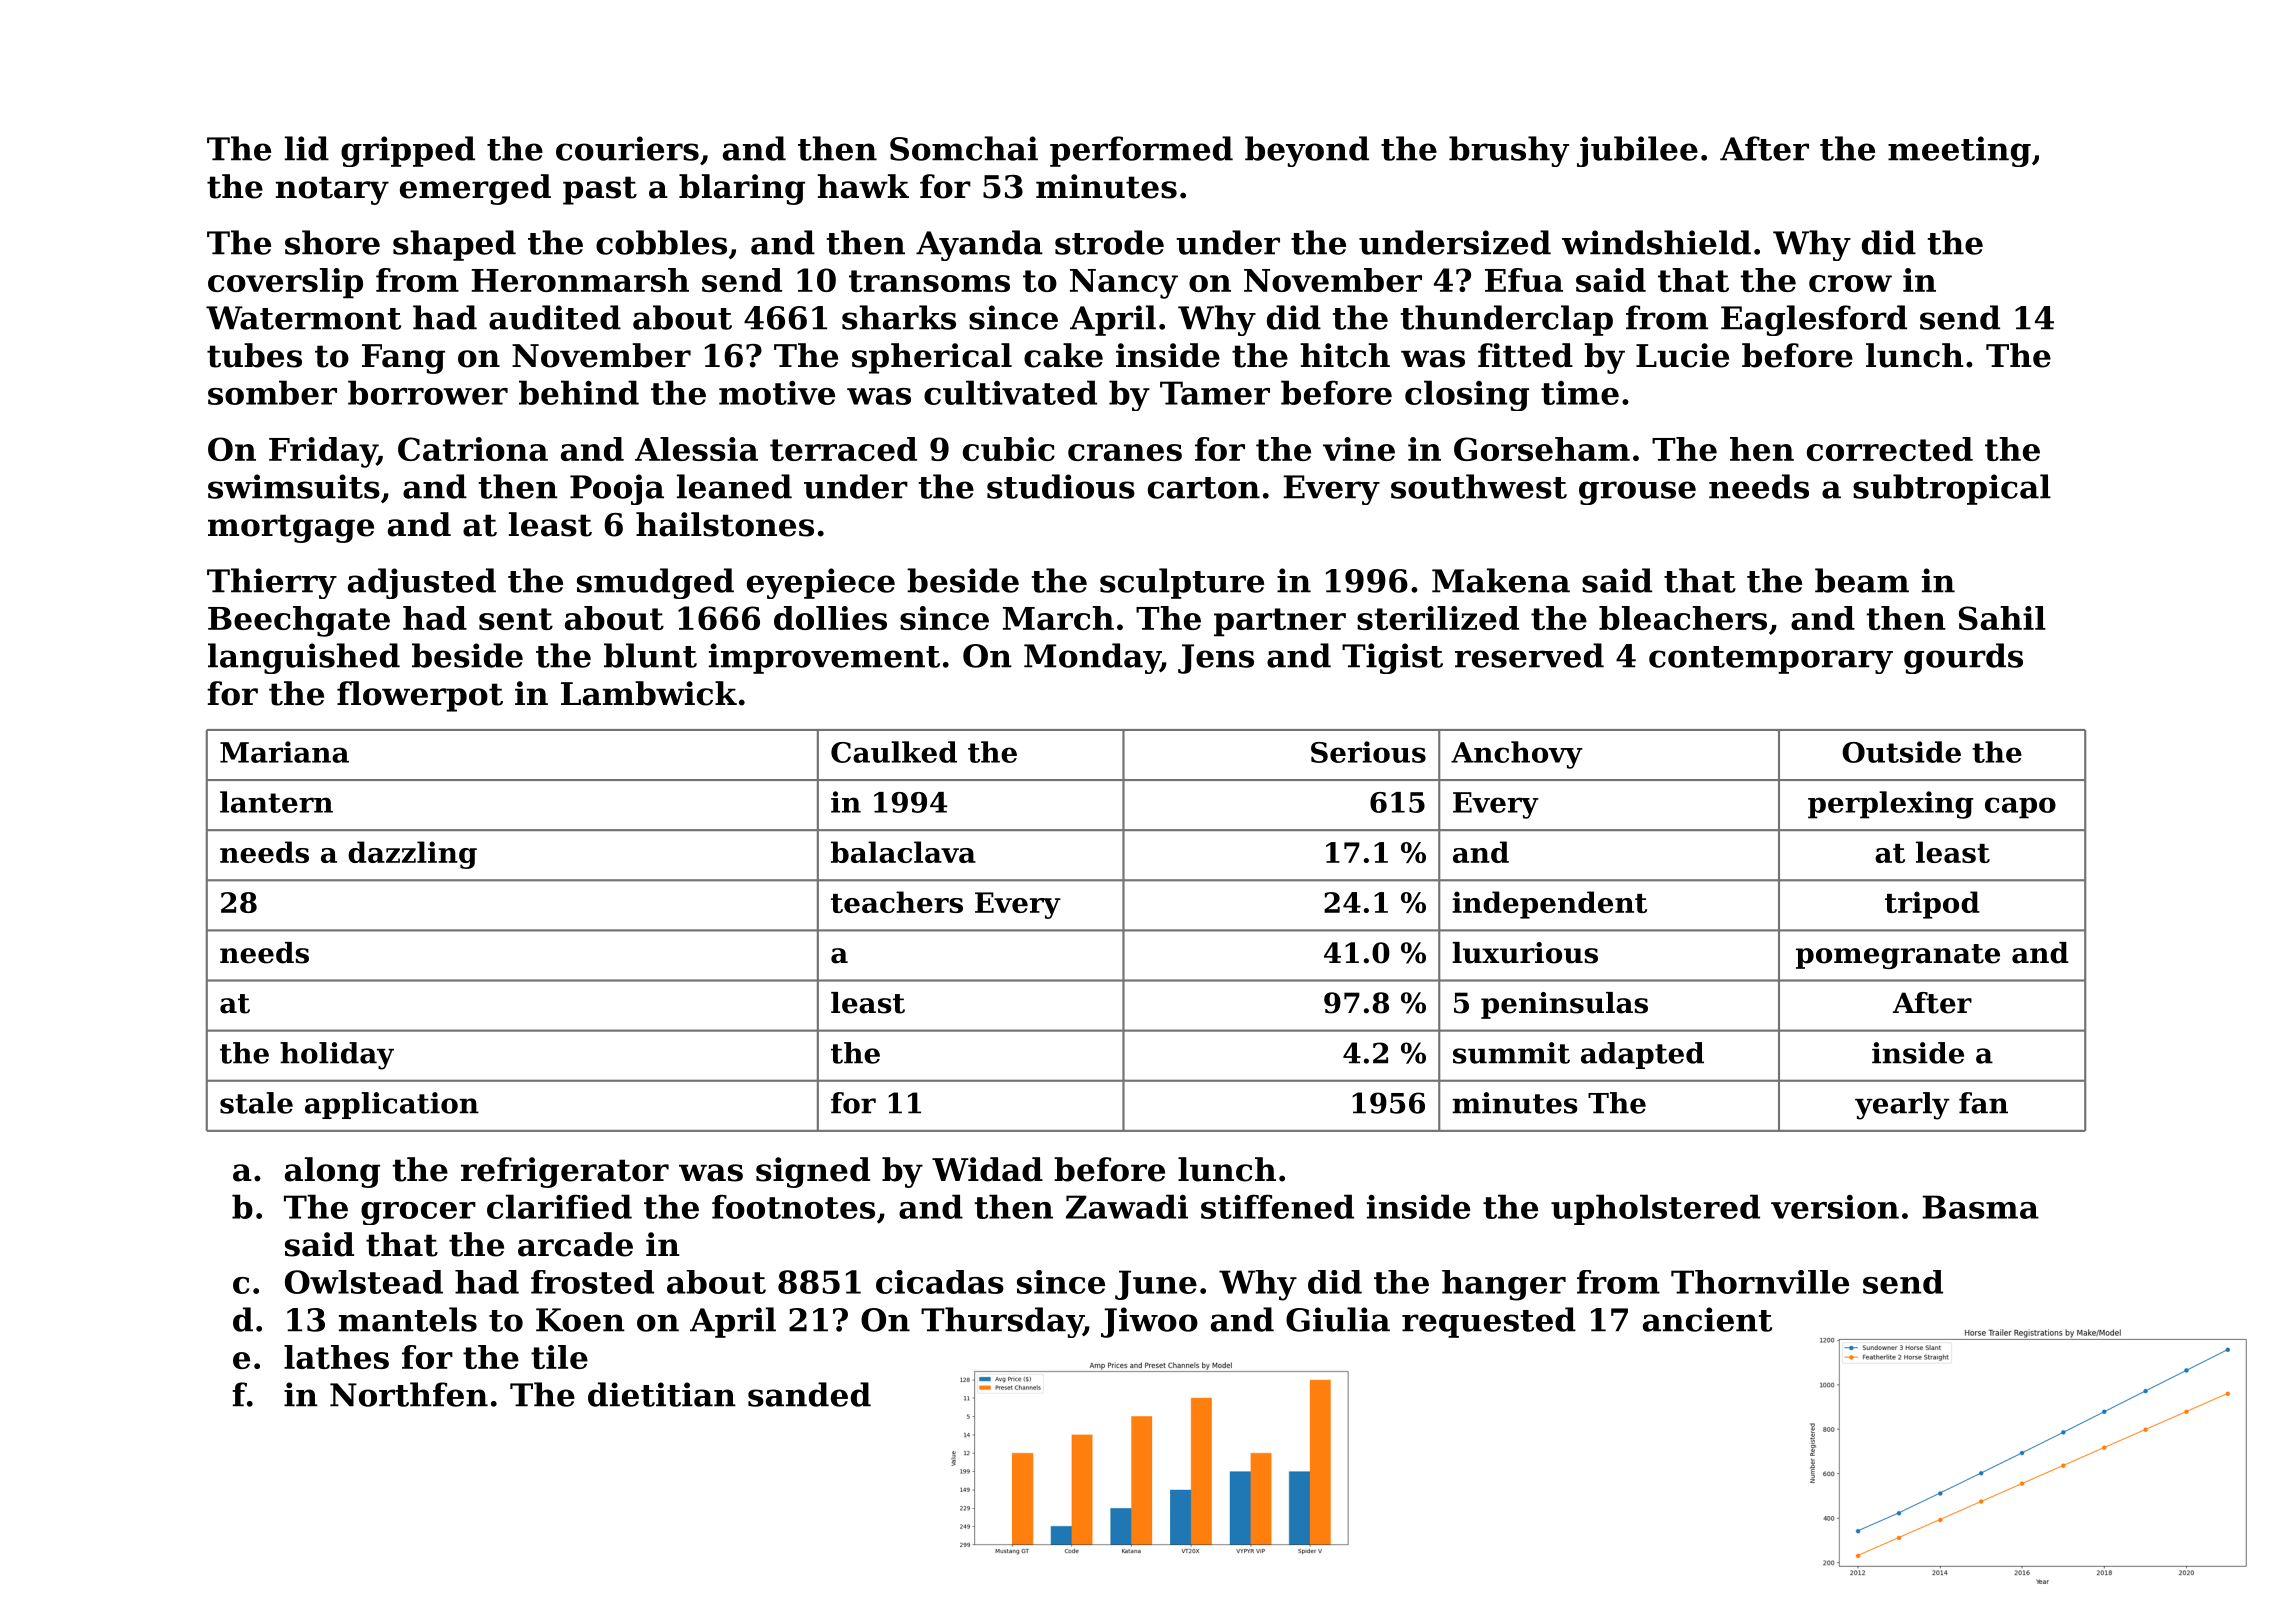 This screenshot has height=1620, width=2292. I want to click on beyond, so click(1307, 151).
